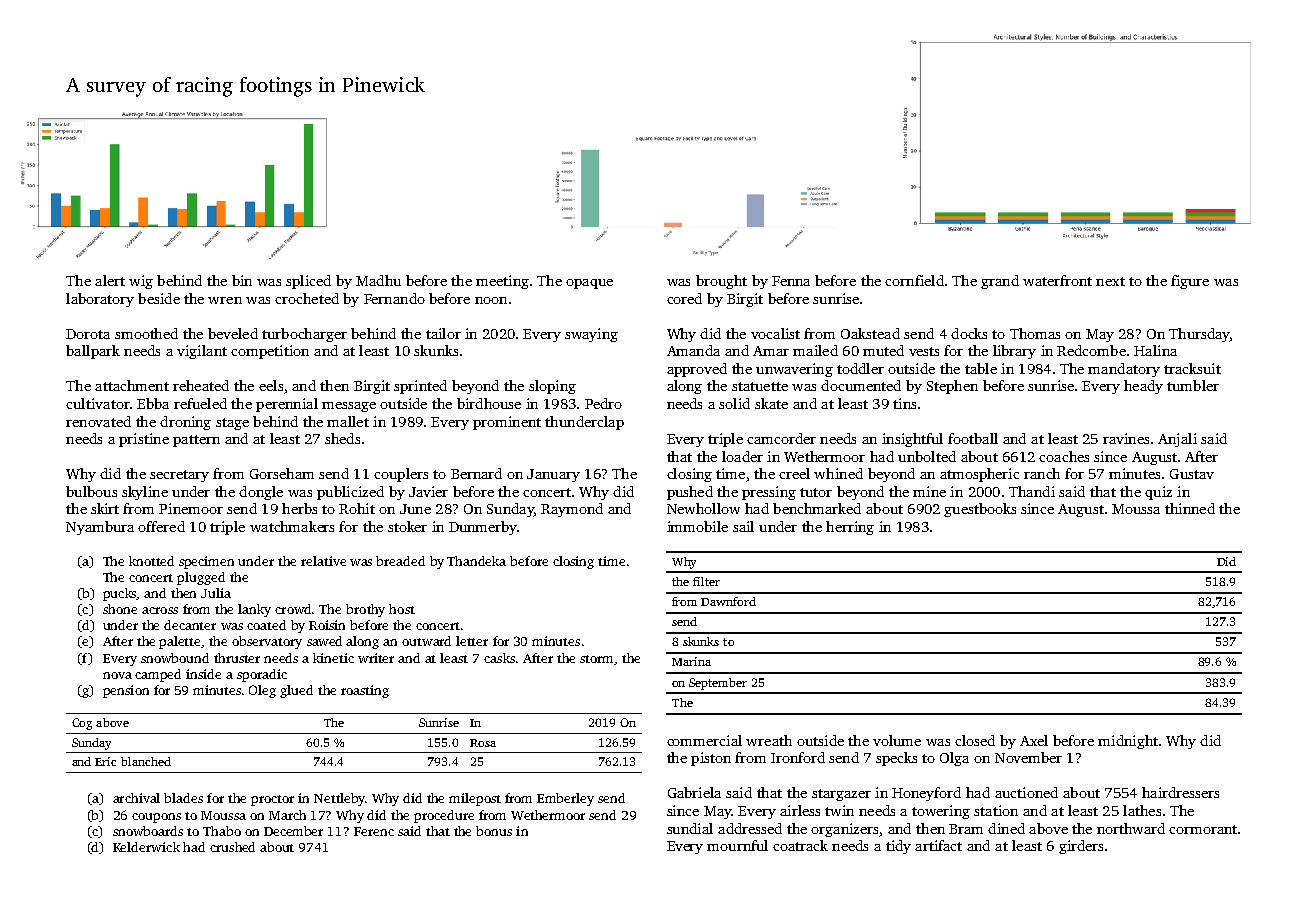 The image size is (1308, 924). I want to click on Axel, so click(1034, 740).
